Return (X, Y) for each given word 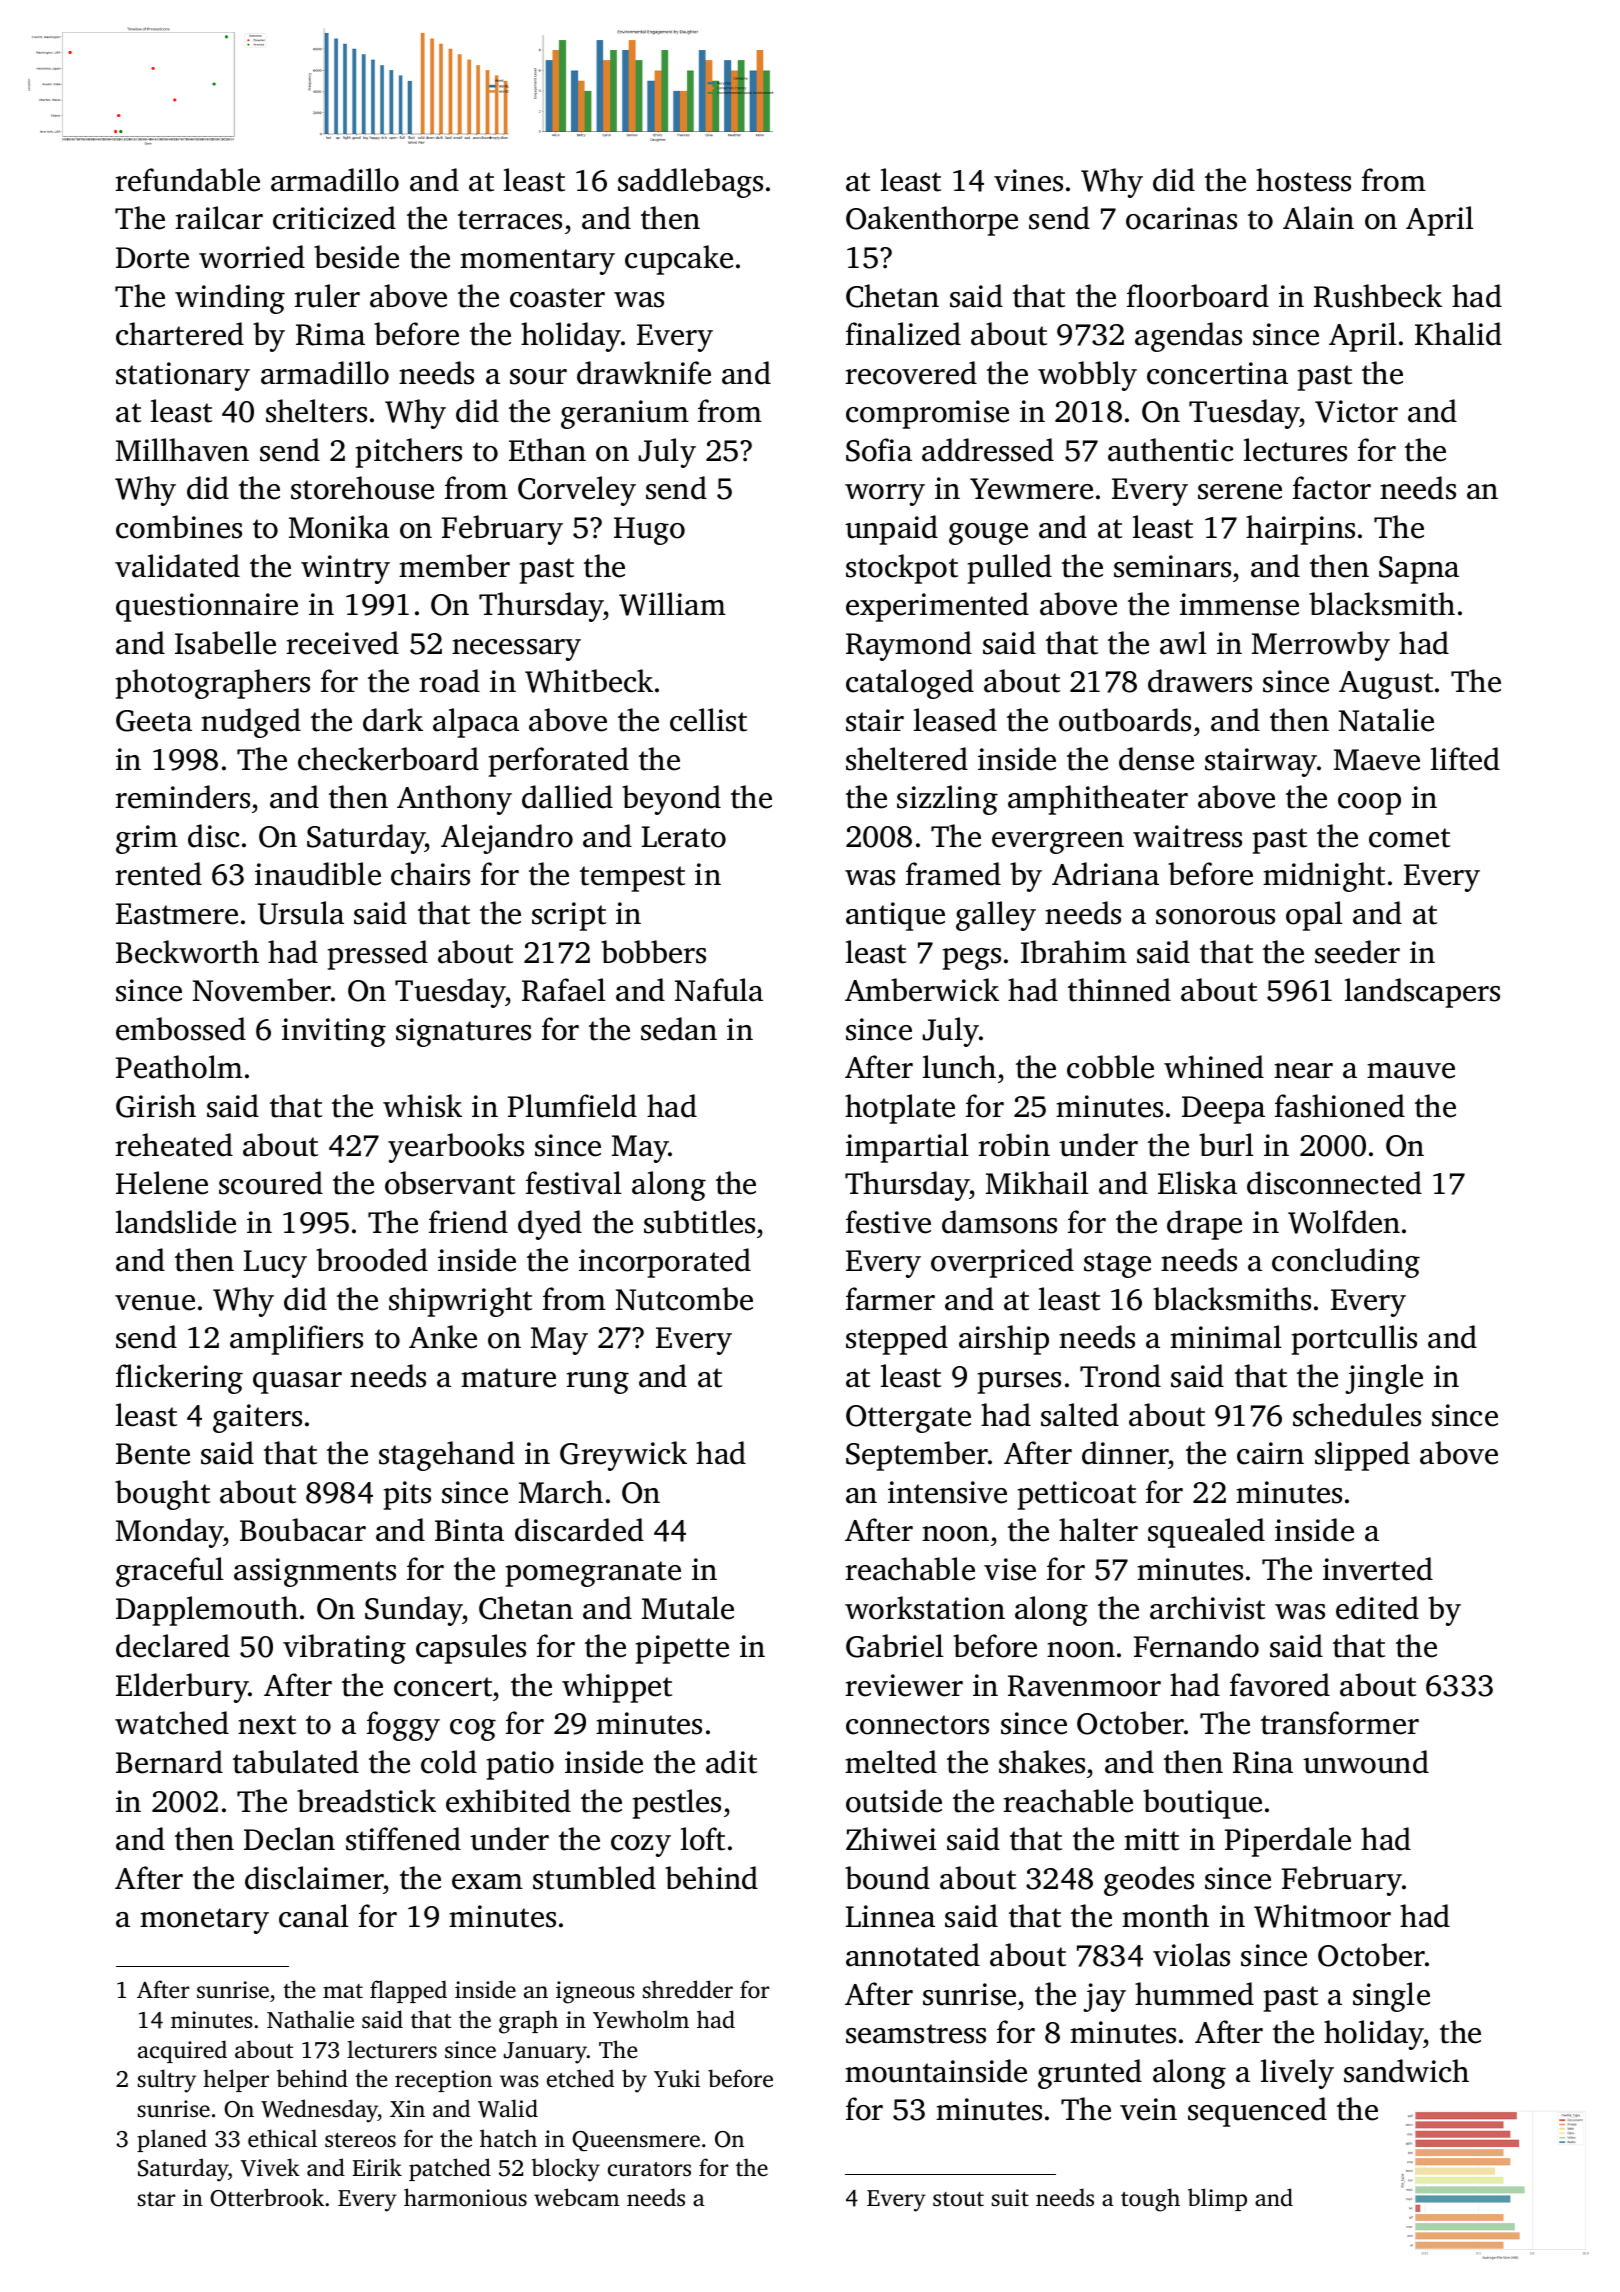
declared (173, 1646)
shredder (688, 1989)
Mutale (688, 1608)
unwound (1366, 1762)
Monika (339, 527)
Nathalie (310, 2019)
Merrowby (1321, 646)
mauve (1411, 1071)
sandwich (1406, 2071)
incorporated (665, 1263)
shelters (316, 411)
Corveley (577, 491)
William (672, 604)
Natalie (1386, 720)
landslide (176, 1222)
